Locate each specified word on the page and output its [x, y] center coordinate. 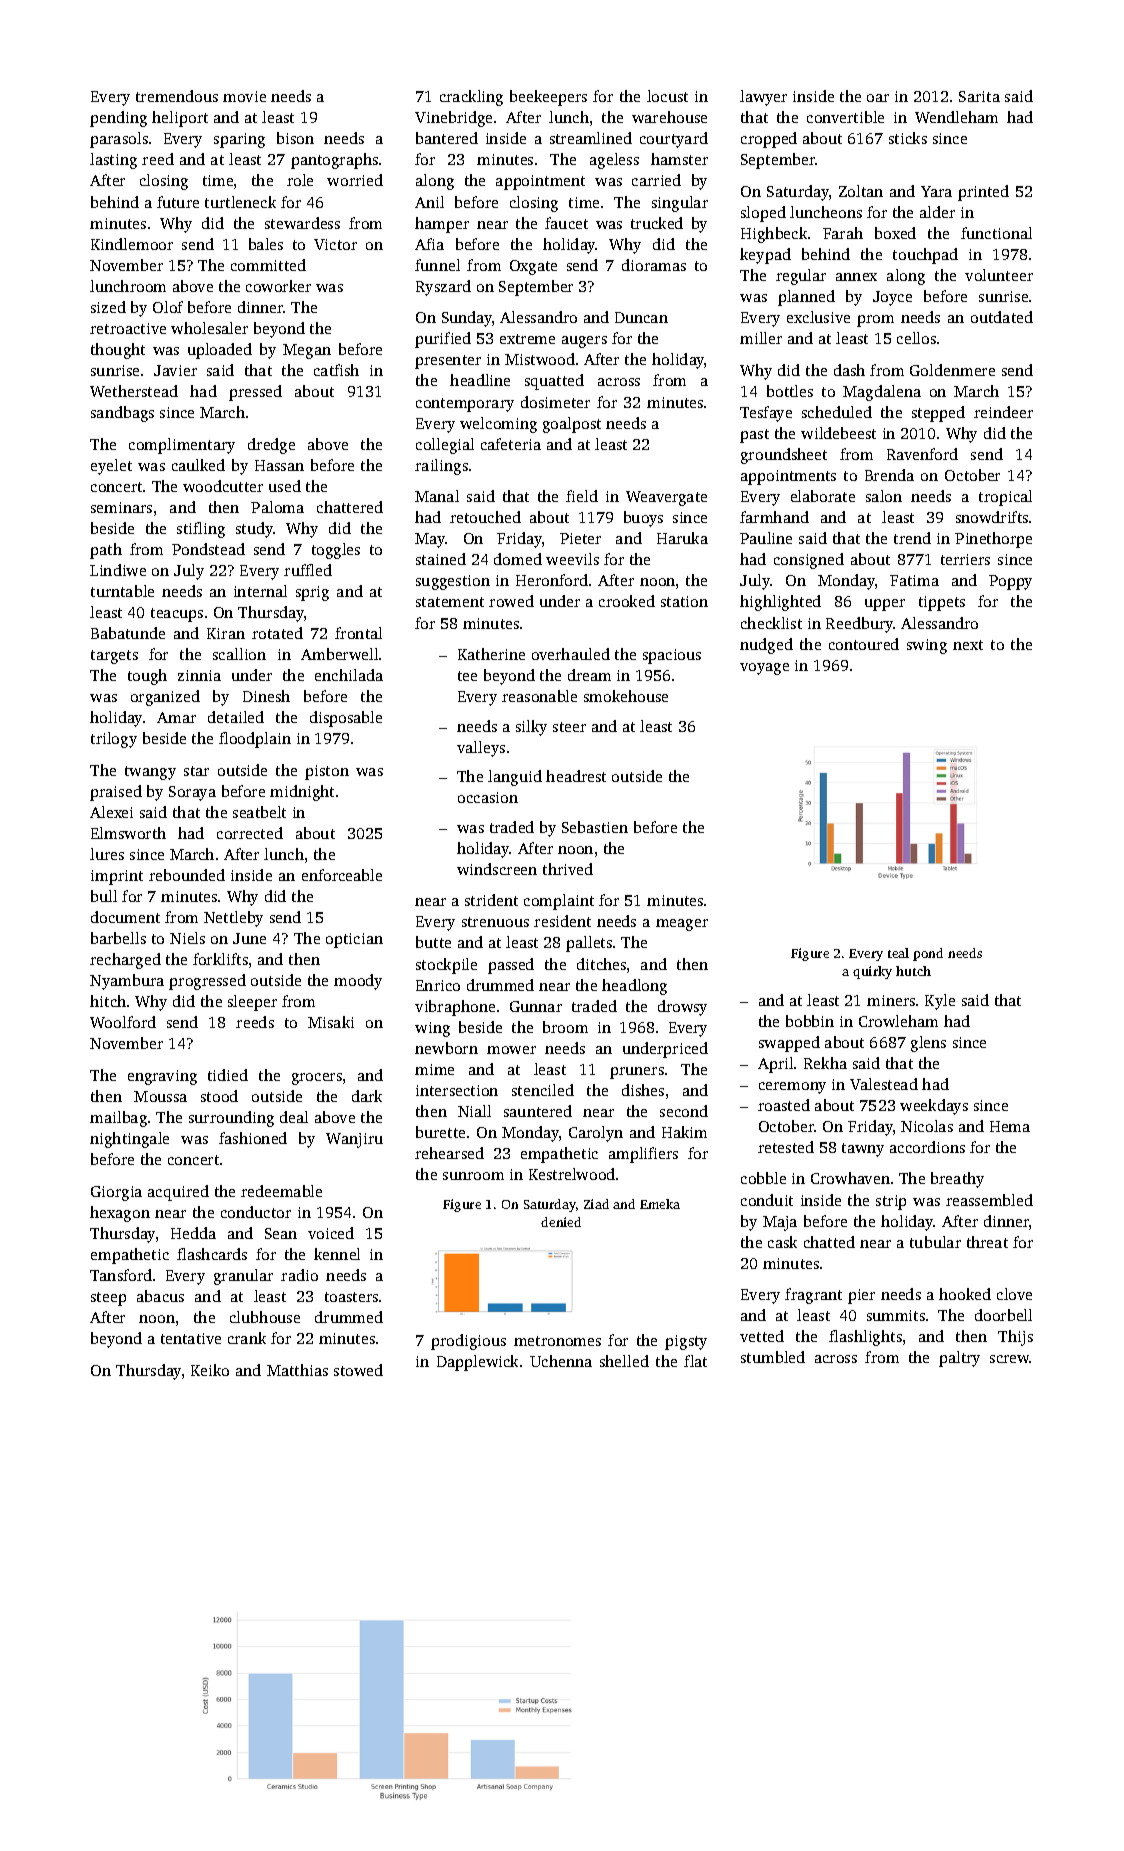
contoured [864, 644]
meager [682, 925]
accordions [927, 1147]
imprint [117, 877]
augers [584, 342]
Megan [307, 351]
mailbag [118, 1119]
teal [898, 953]
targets [114, 657]
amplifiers [643, 1155]
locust [667, 96]
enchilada [349, 675]
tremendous [177, 96]
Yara [936, 191]
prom [875, 321]
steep [108, 1299]
